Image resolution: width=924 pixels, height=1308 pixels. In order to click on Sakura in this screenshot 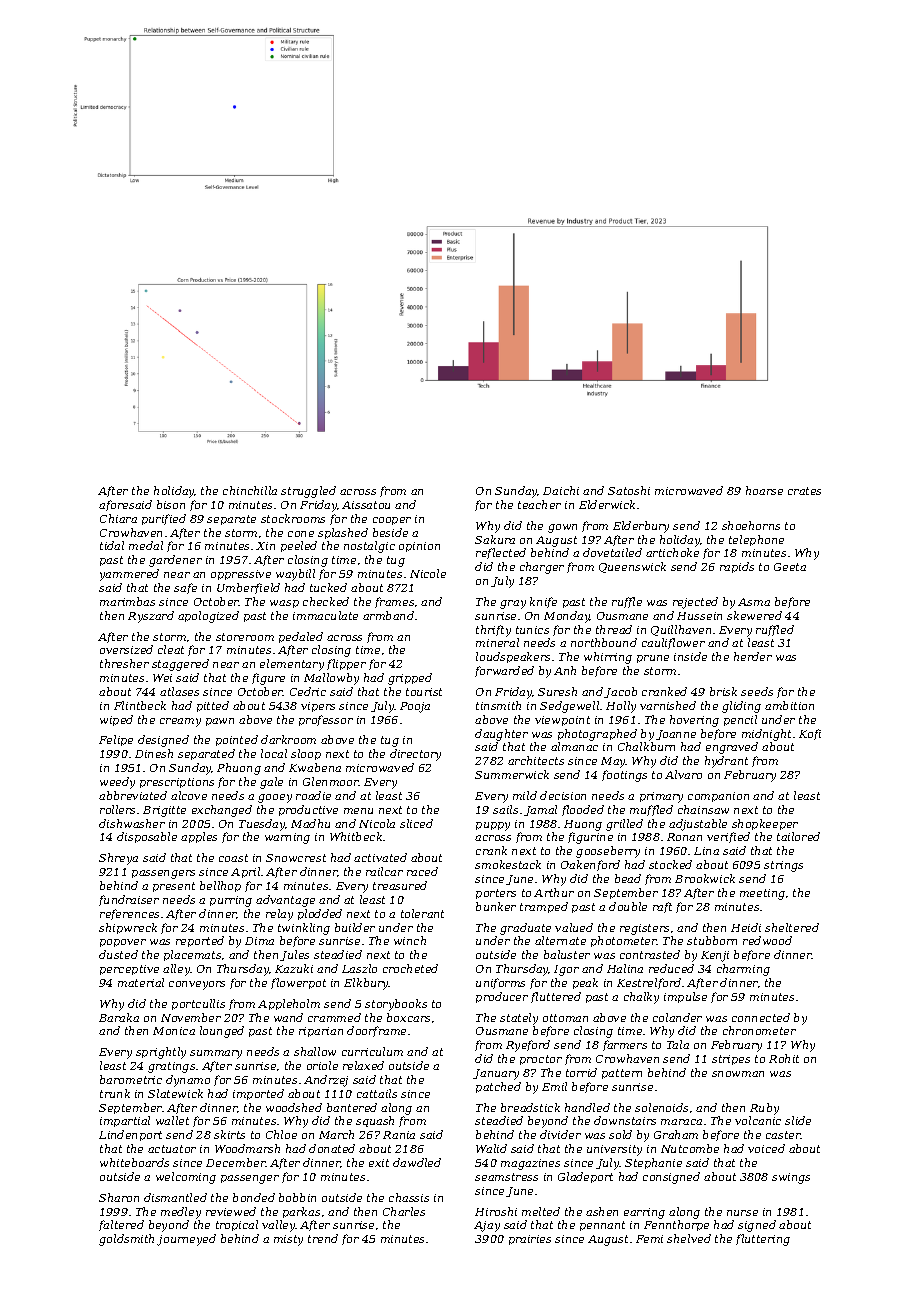, I will do `click(495, 539)`.
